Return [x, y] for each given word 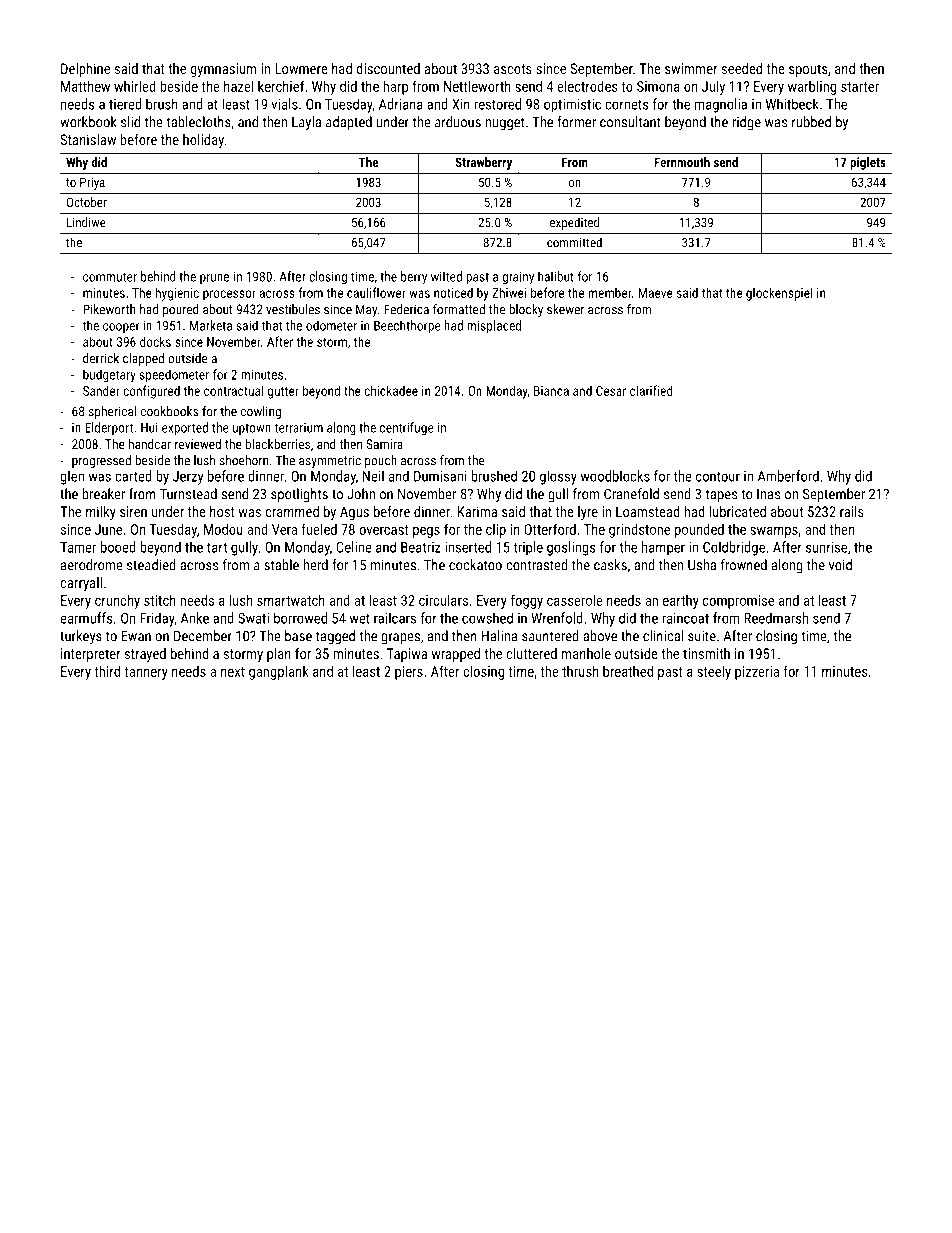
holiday [203, 141]
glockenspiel [779, 294]
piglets [868, 163]
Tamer [78, 547]
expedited [574, 223]
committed [574, 242]
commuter [110, 277]
